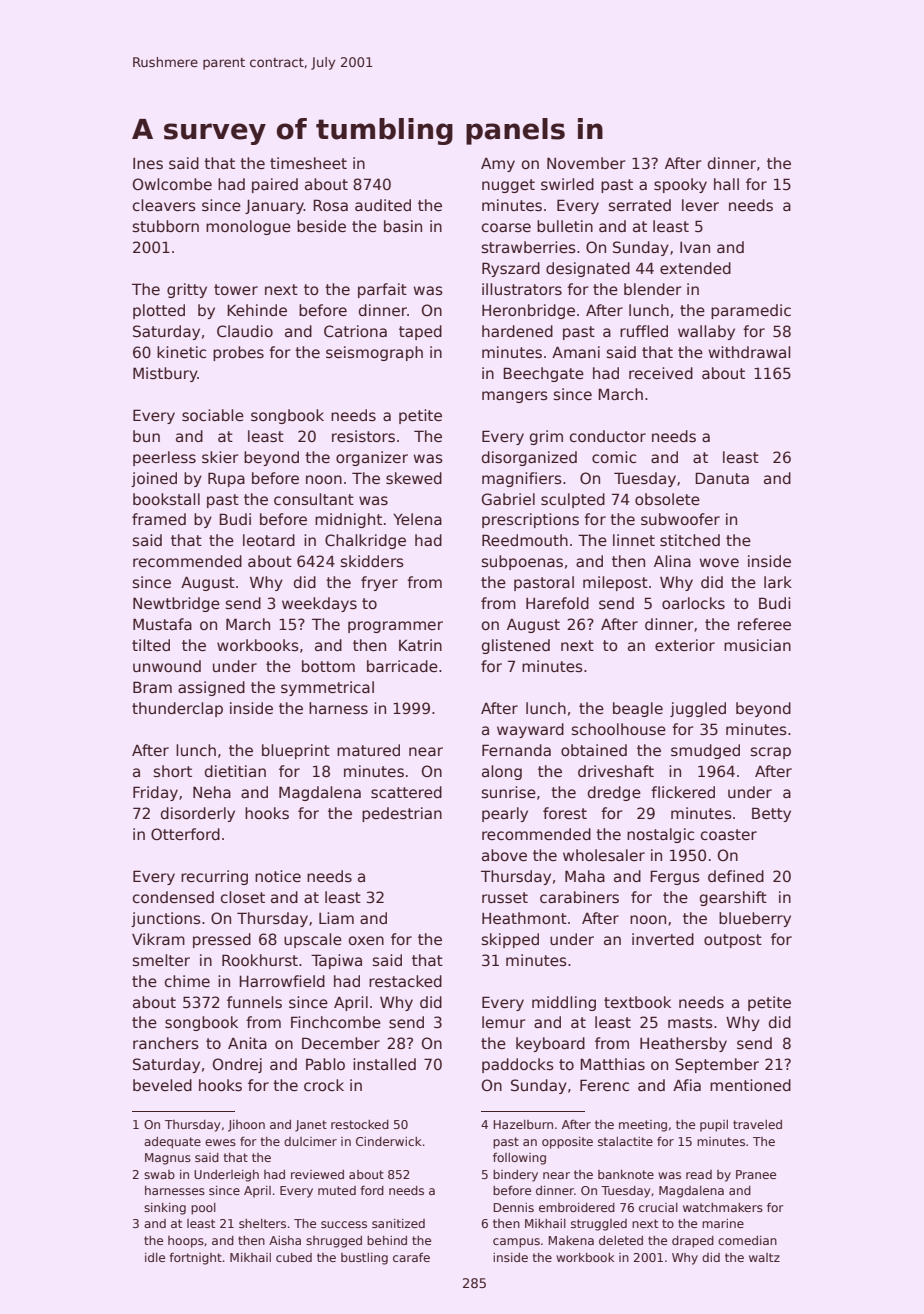  Describe the element at coordinates (726, 184) in the screenshot. I see `hall` at that location.
